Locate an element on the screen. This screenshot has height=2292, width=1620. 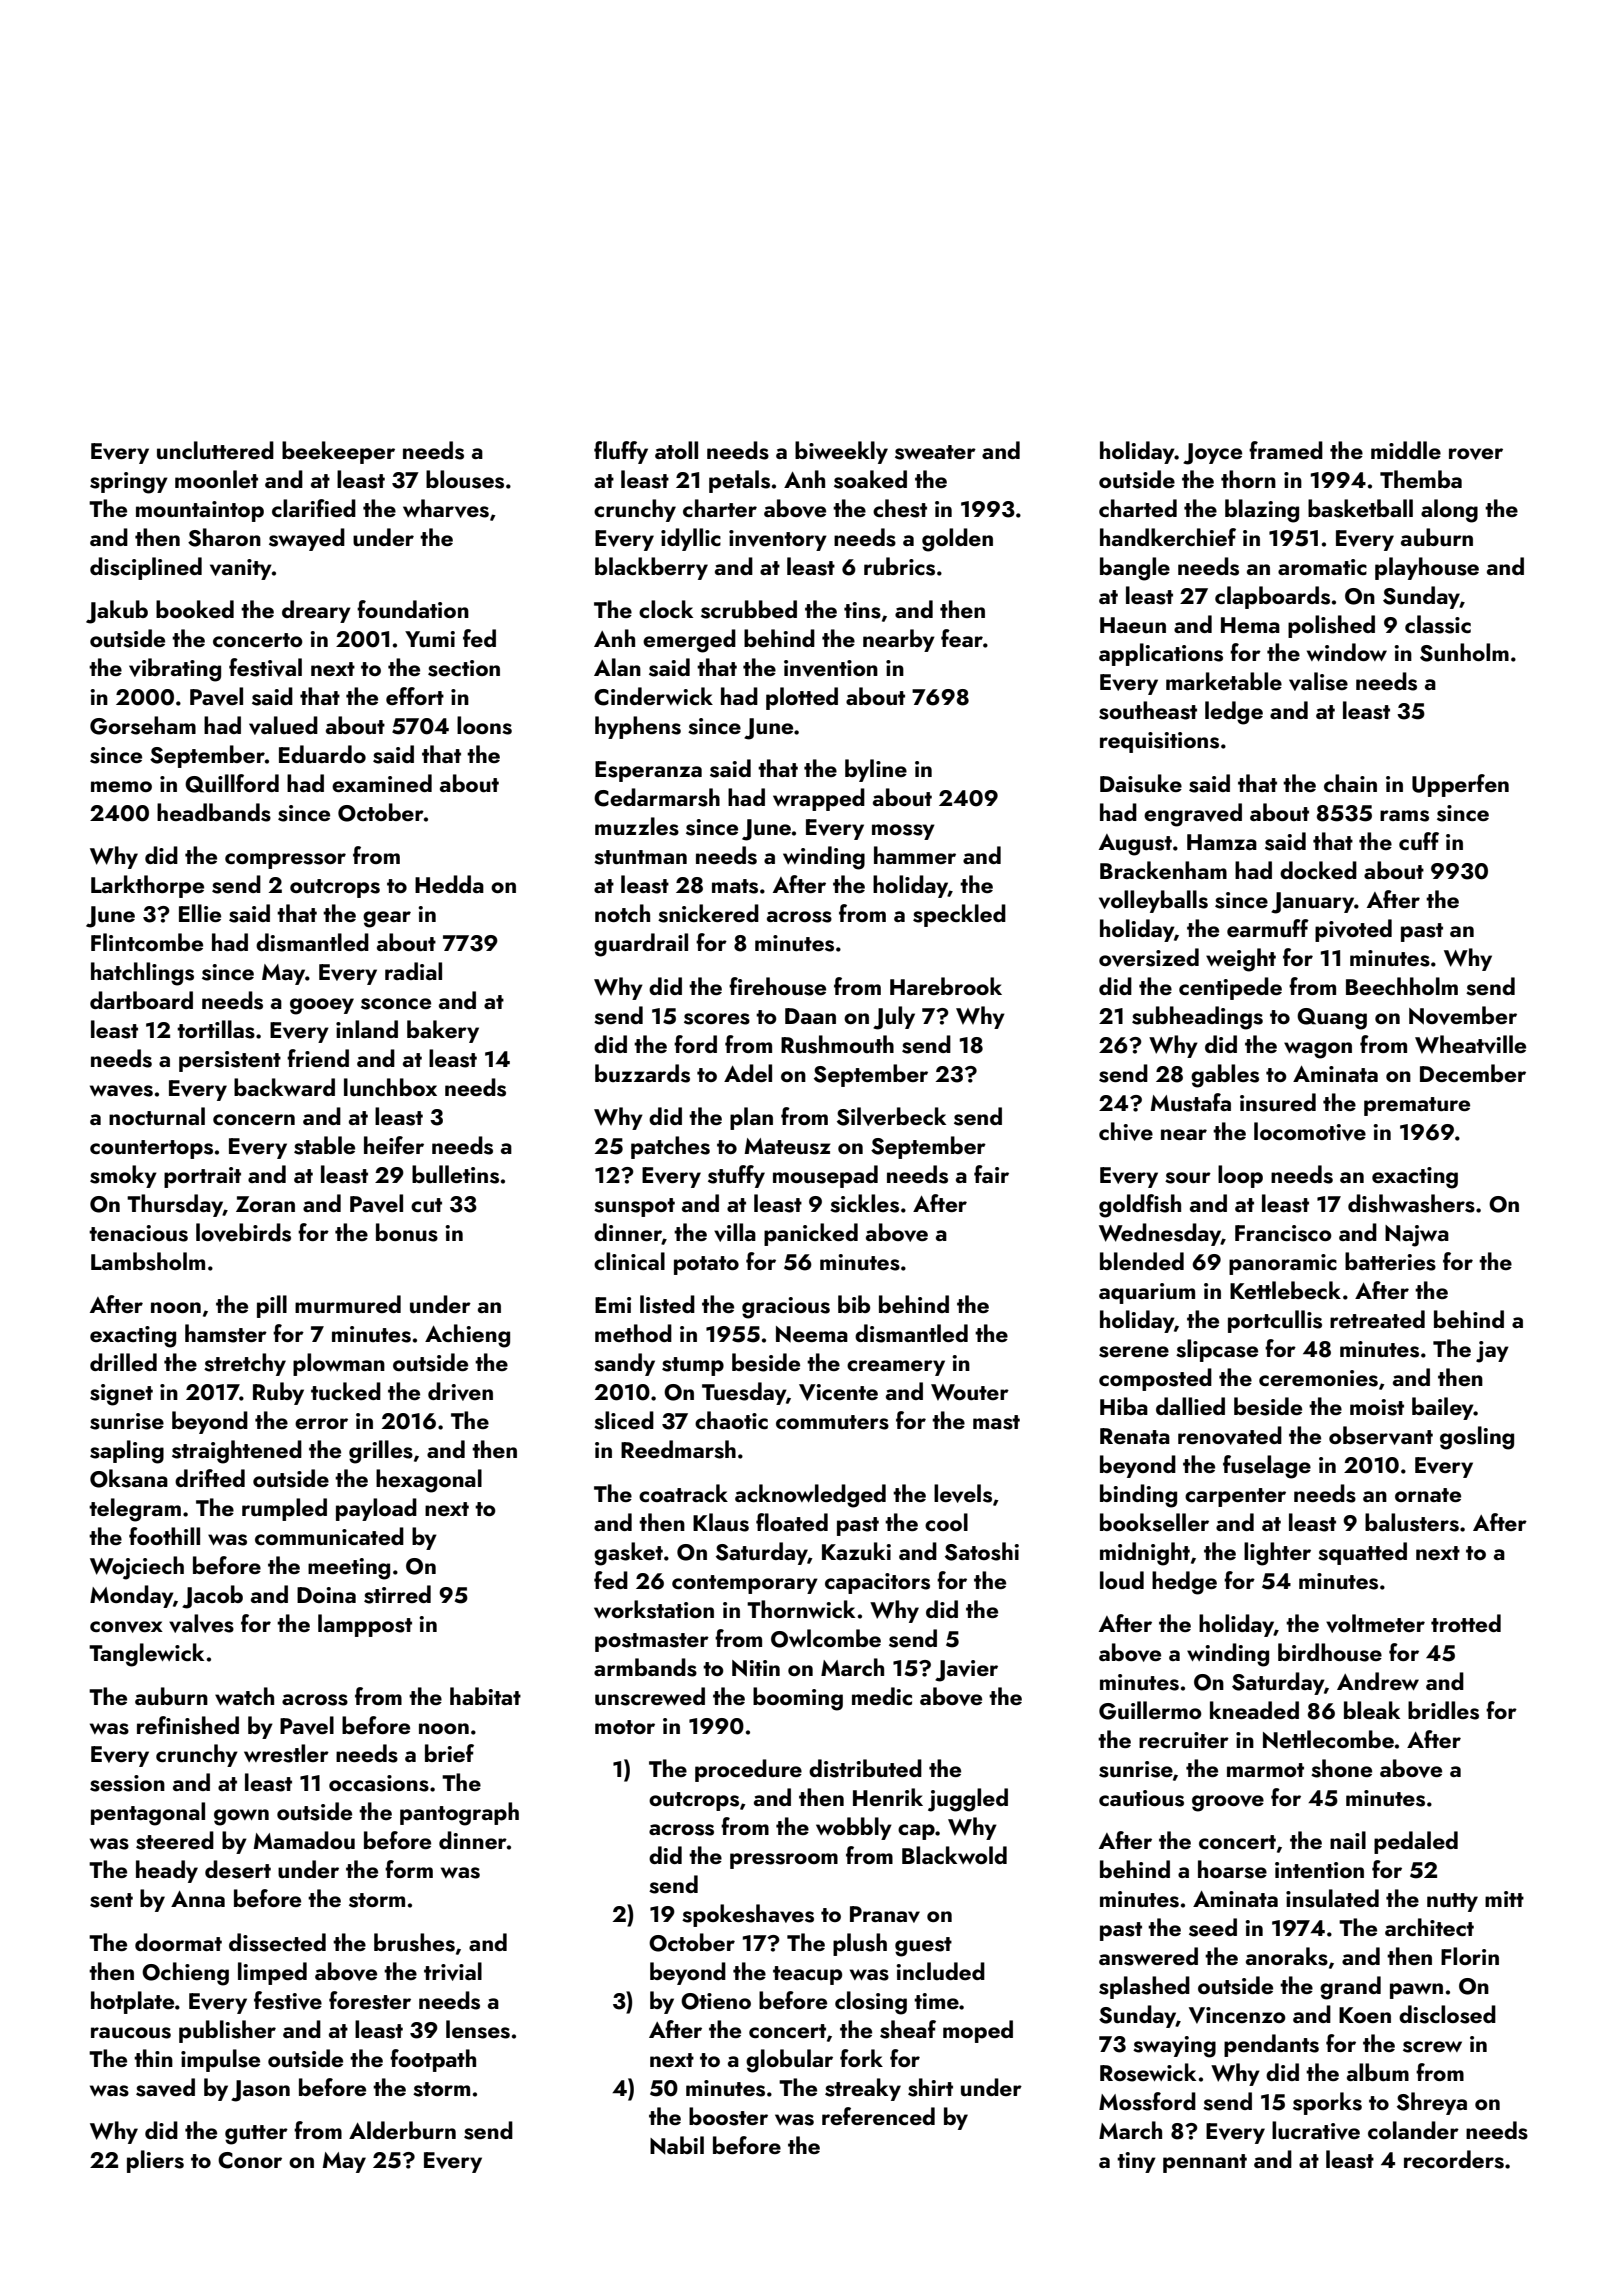
pliers is located at coordinates (155, 2161).
